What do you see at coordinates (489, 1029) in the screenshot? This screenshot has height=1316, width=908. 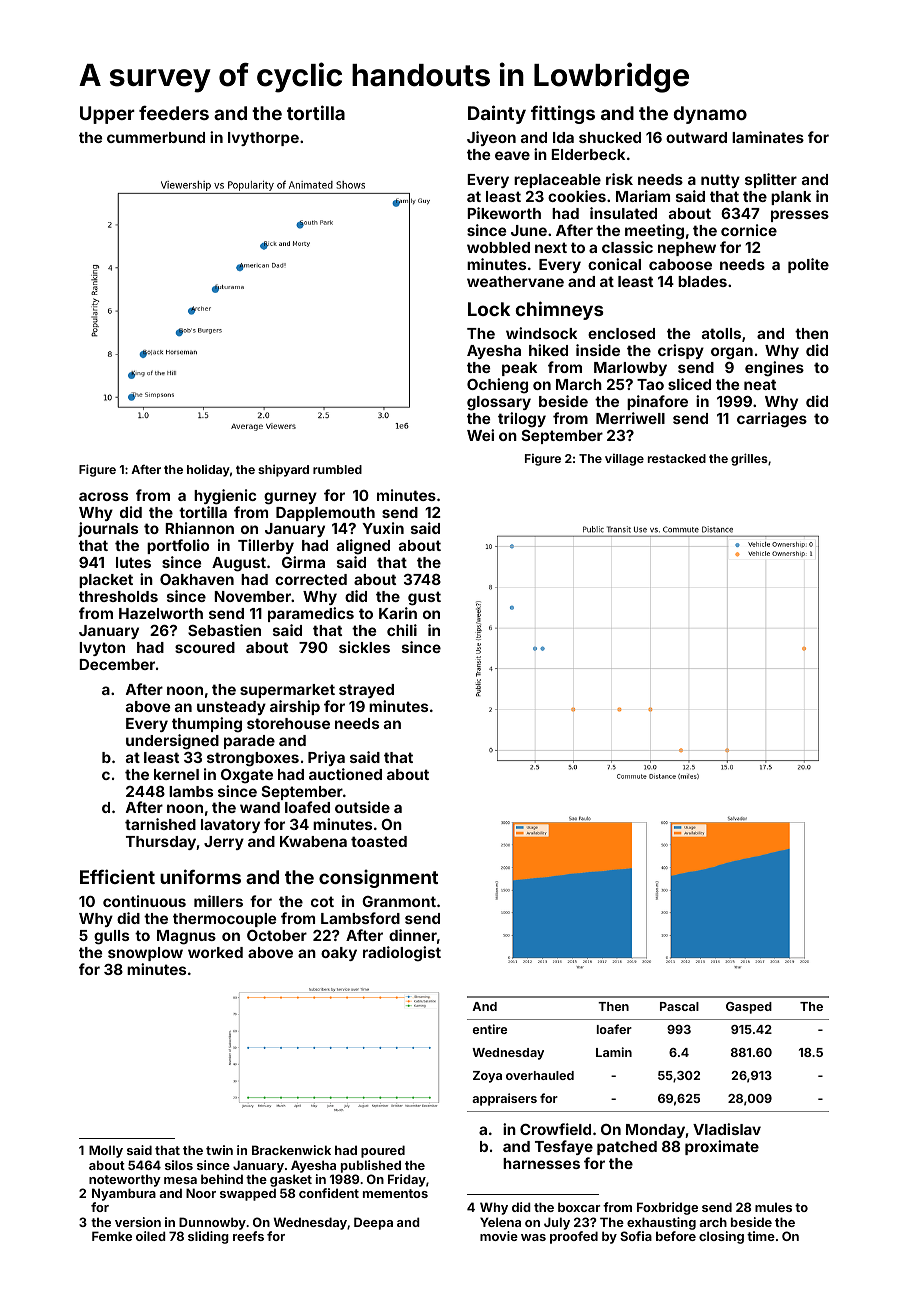 I see `entire` at bounding box center [489, 1029].
